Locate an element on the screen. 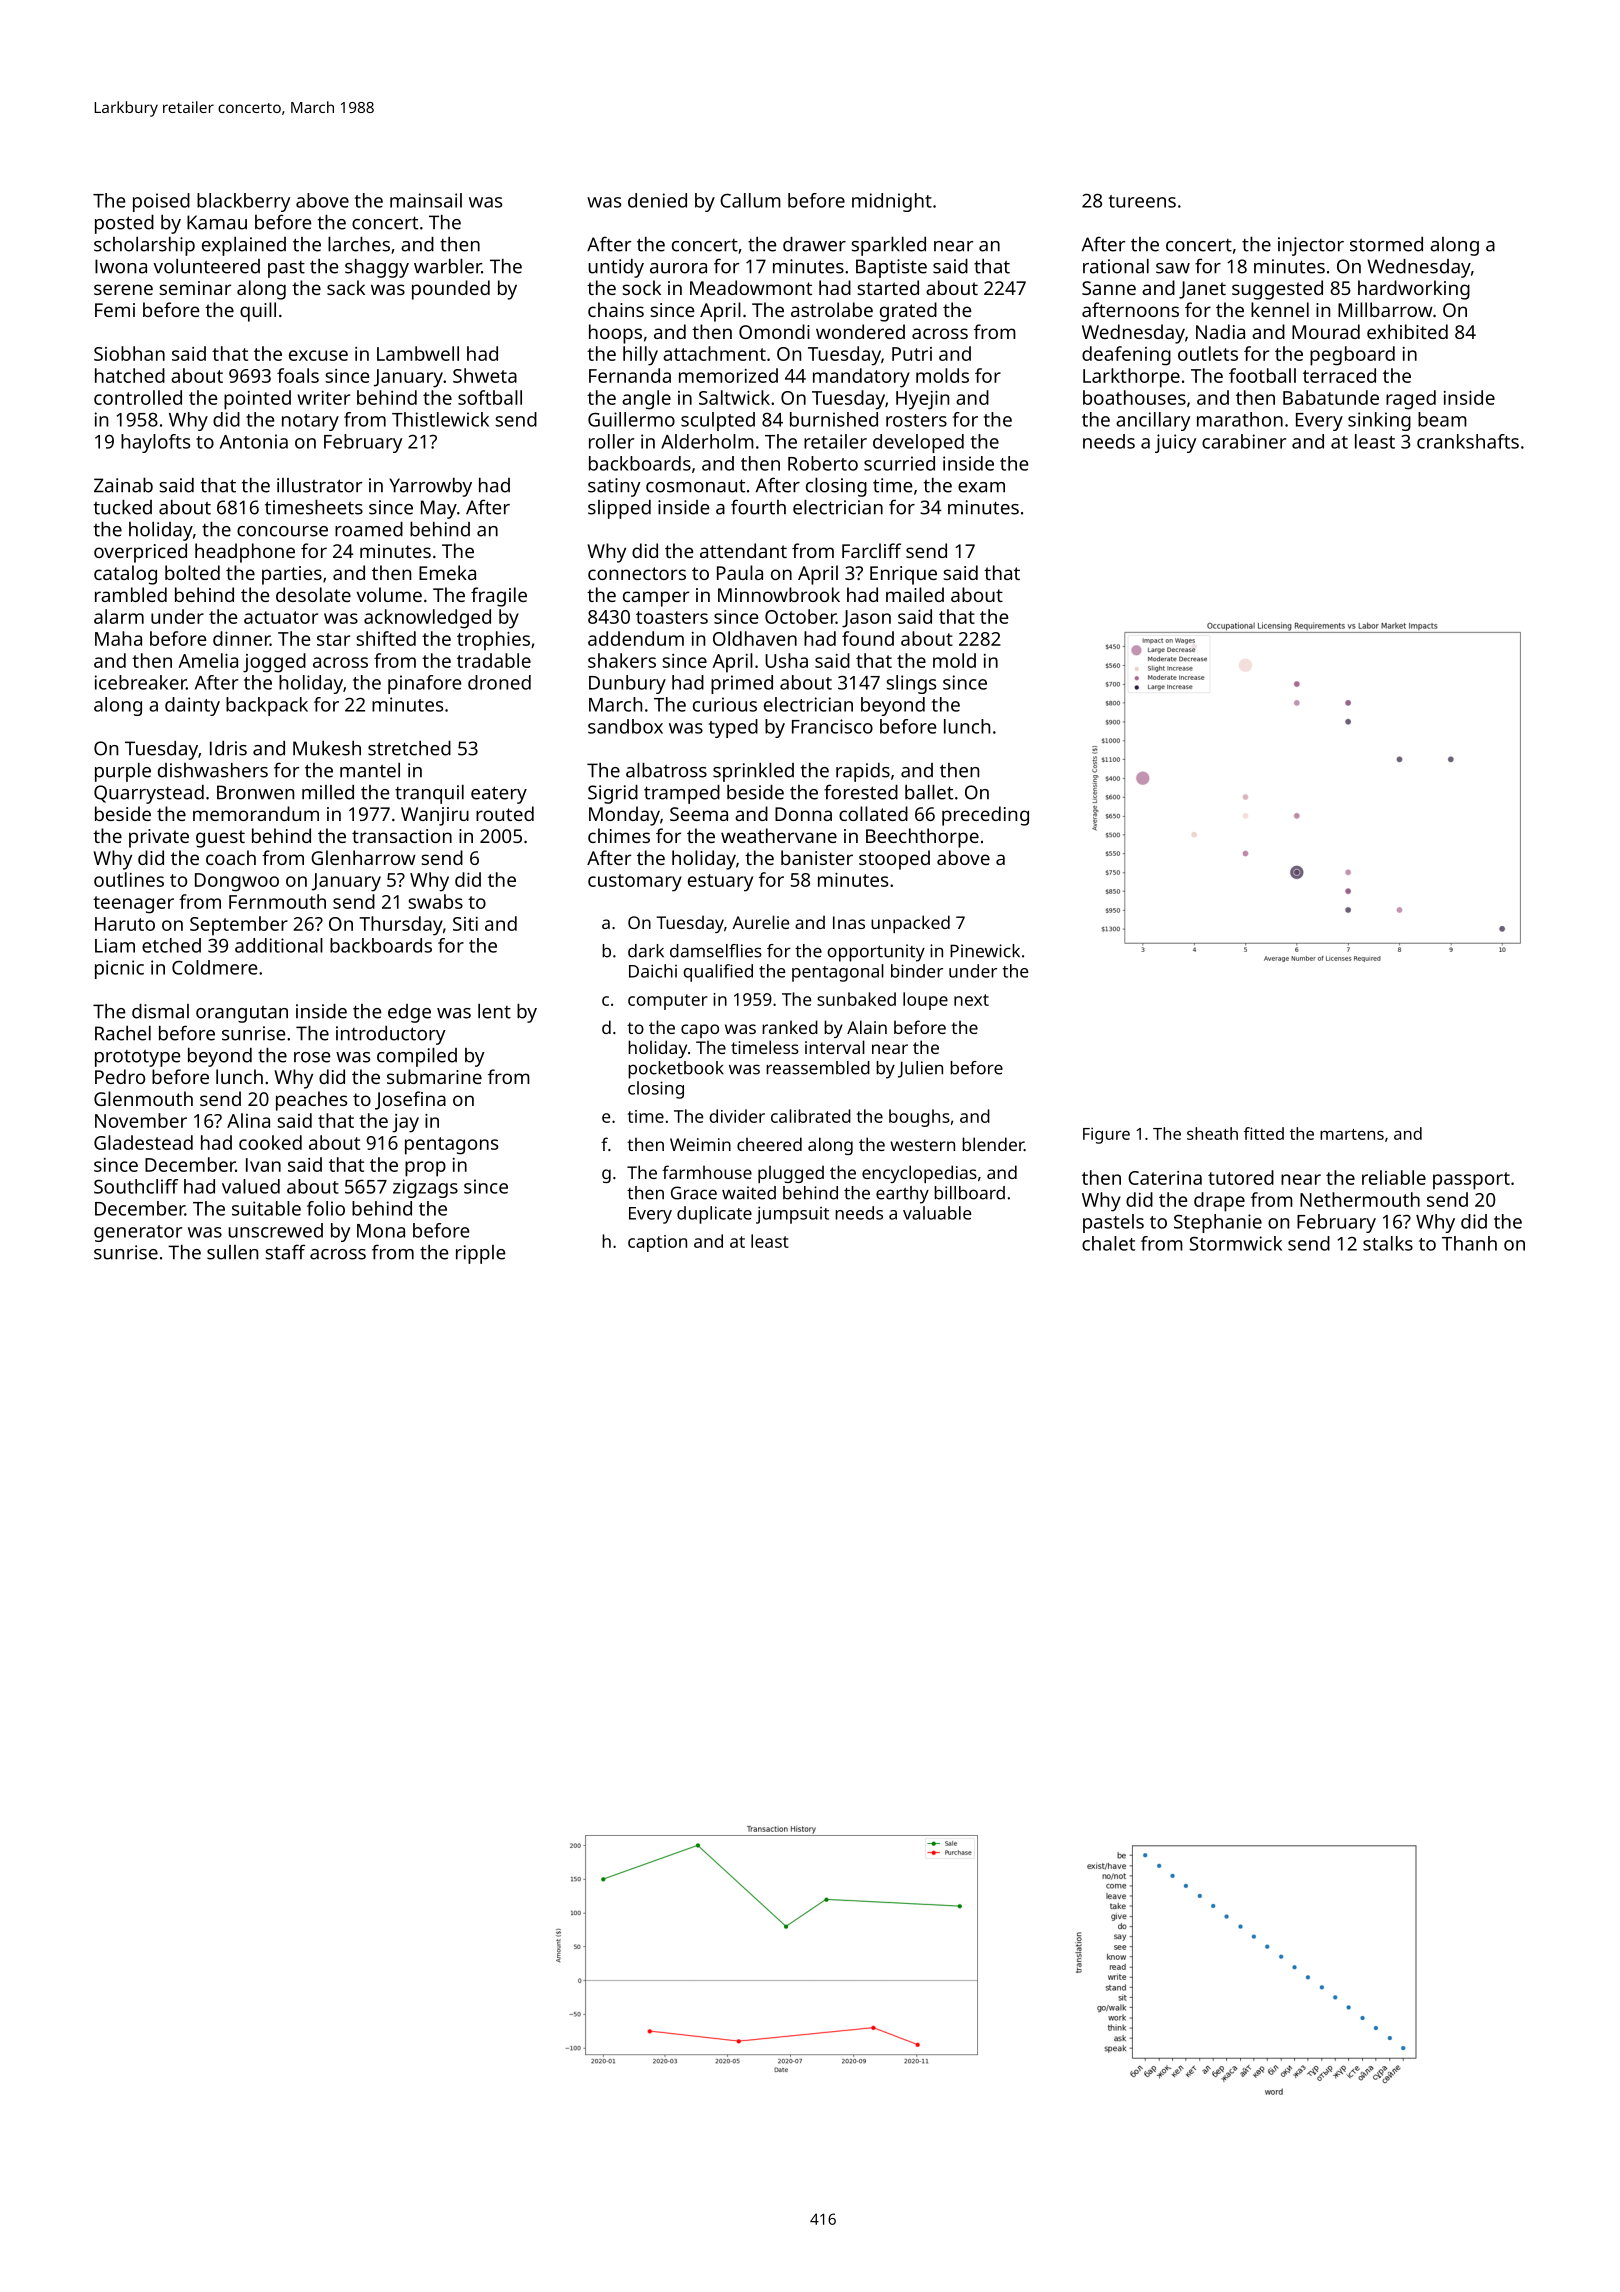 Image resolution: width=1620 pixels, height=2292 pixels. saw is located at coordinates (1173, 268).
